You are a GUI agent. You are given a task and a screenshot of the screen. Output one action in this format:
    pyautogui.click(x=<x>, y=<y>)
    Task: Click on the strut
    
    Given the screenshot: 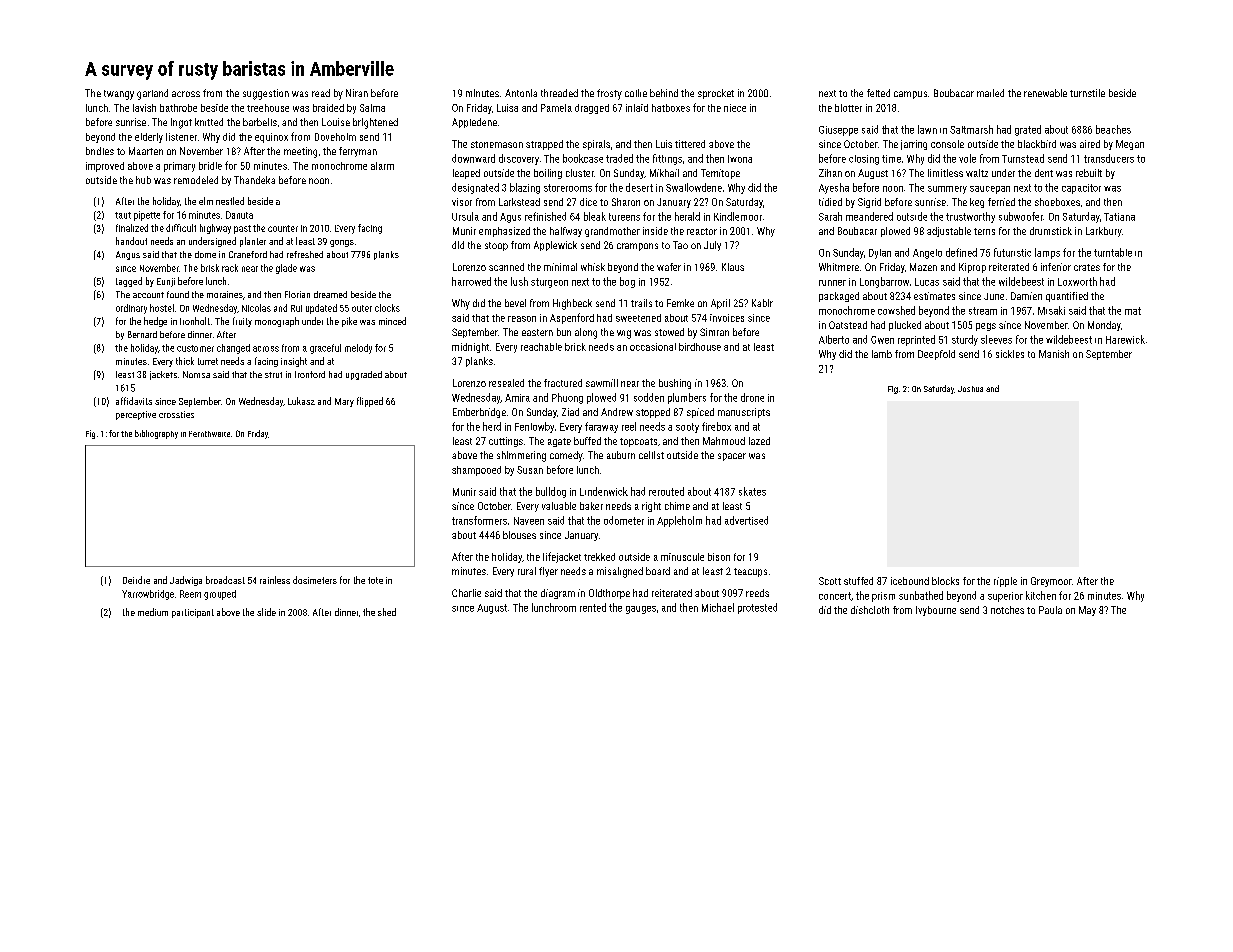 What is the action you would take?
    pyautogui.click(x=273, y=375)
